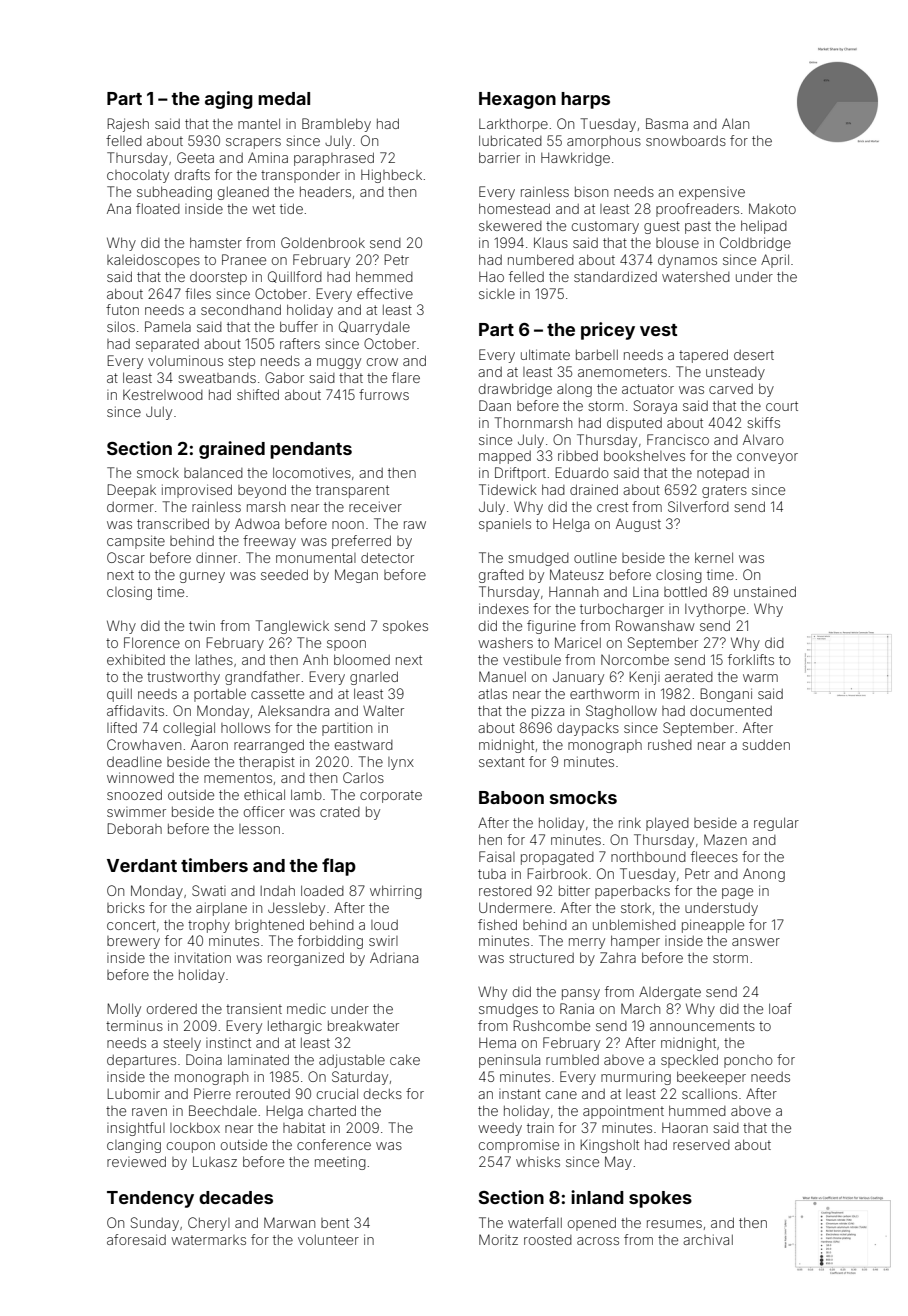 The image size is (908, 1316). What do you see at coordinates (128, 125) in the screenshot?
I see `Rajesh` at bounding box center [128, 125].
